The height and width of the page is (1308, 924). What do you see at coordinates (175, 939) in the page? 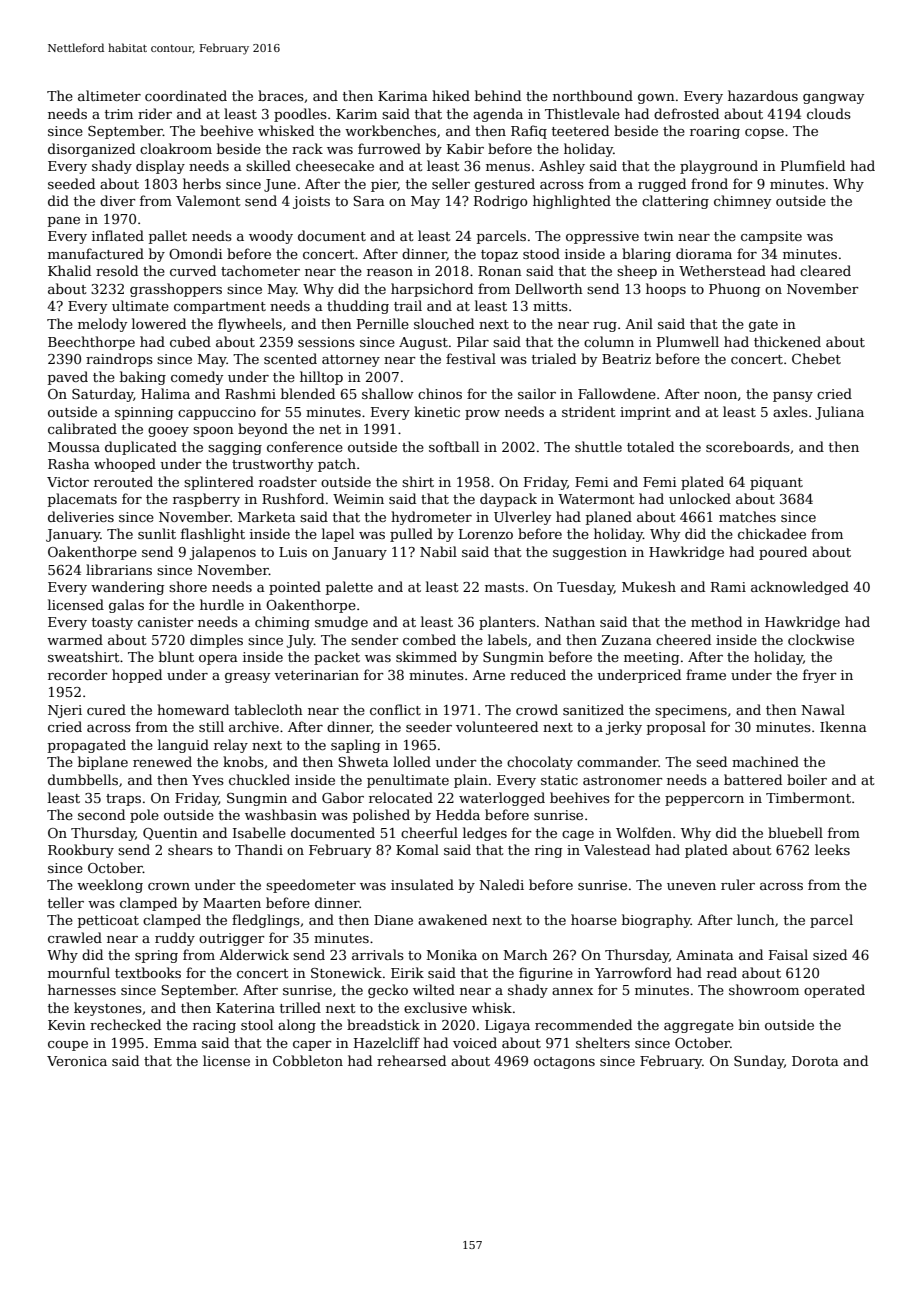
I see `ruddy` at bounding box center [175, 939].
